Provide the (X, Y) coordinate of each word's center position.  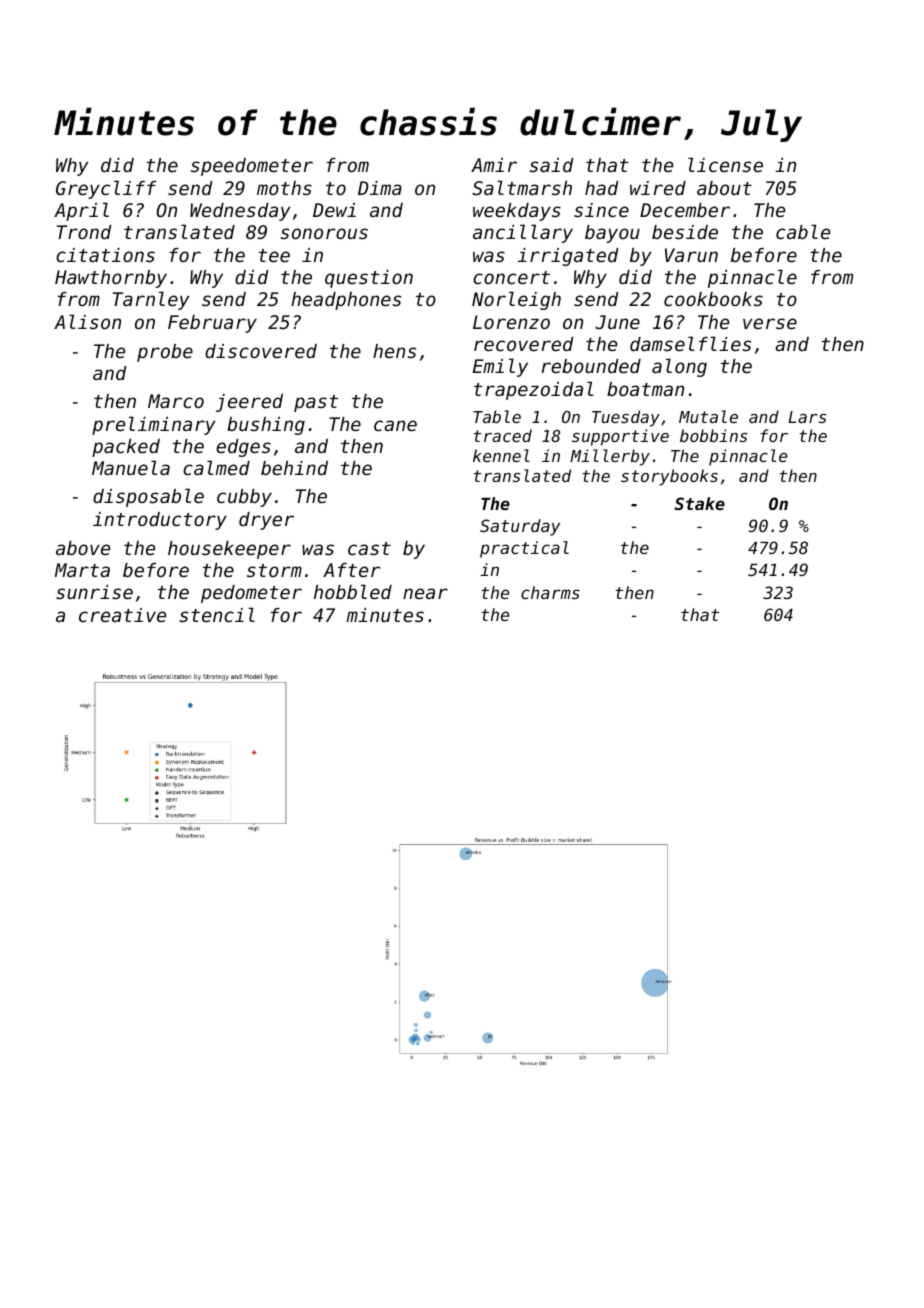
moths (284, 188)
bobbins (713, 435)
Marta (82, 570)
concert (511, 277)
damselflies (690, 343)
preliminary (153, 425)
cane (395, 425)
